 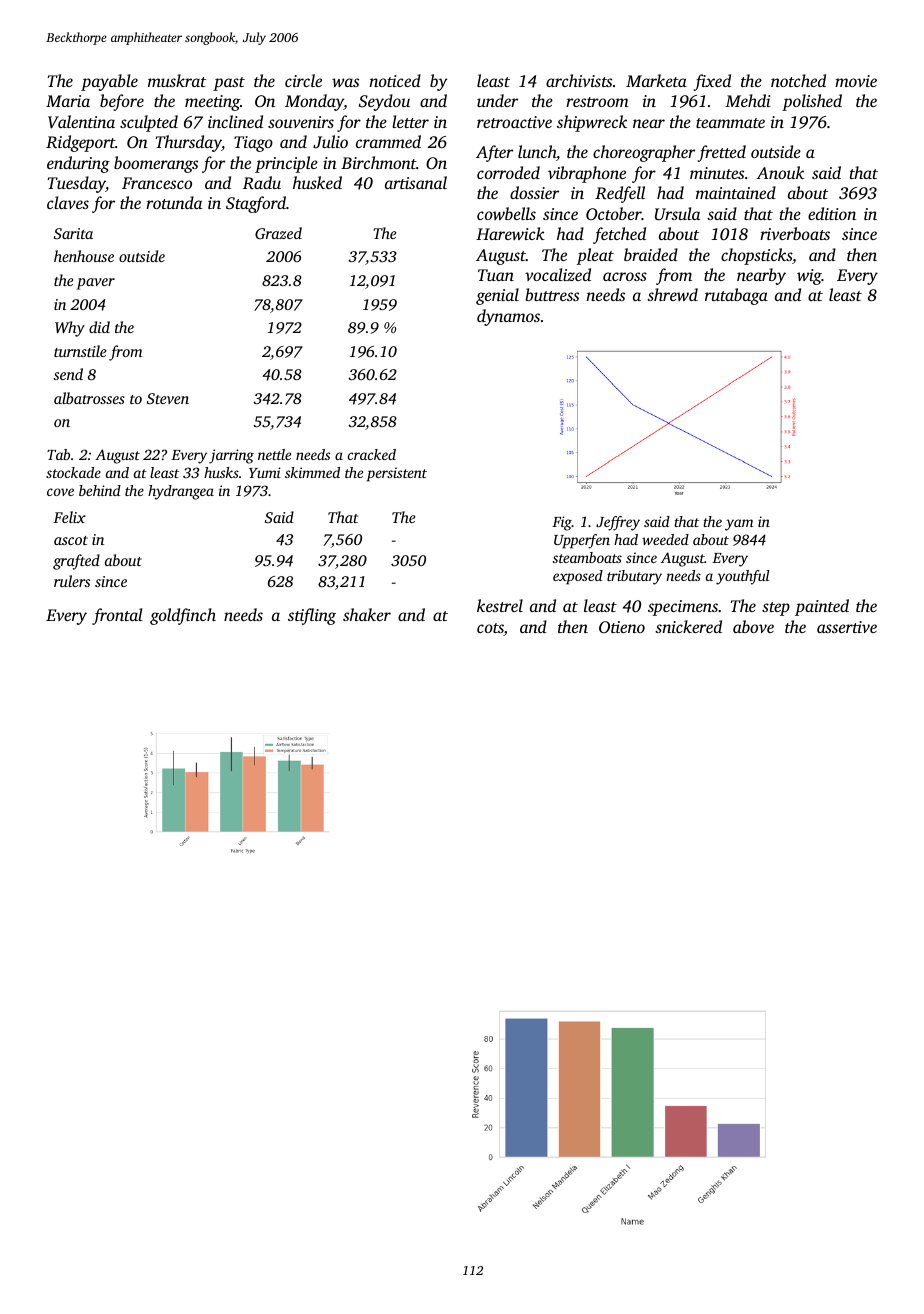 I want to click on notched, so click(x=798, y=80).
